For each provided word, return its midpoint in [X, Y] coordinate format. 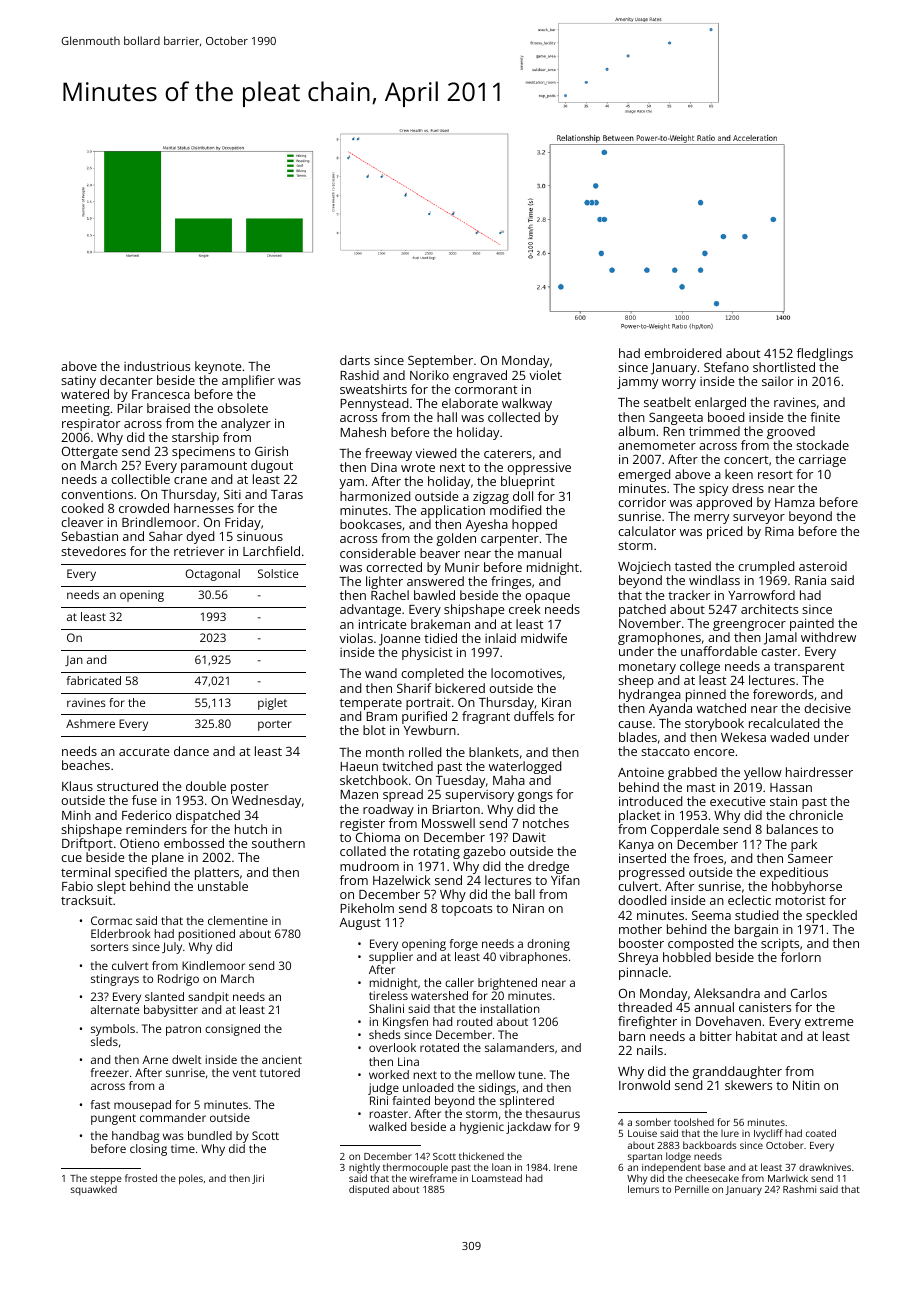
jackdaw [528, 1128]
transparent [809, 668]
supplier [391, 958]
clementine [238, 920]
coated [821, 1133]
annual [714, 1007]
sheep [636, 681]
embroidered [682, 353]
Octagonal [212, 575]
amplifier [248, 381]
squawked [94, 1190]
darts [355, 360]
